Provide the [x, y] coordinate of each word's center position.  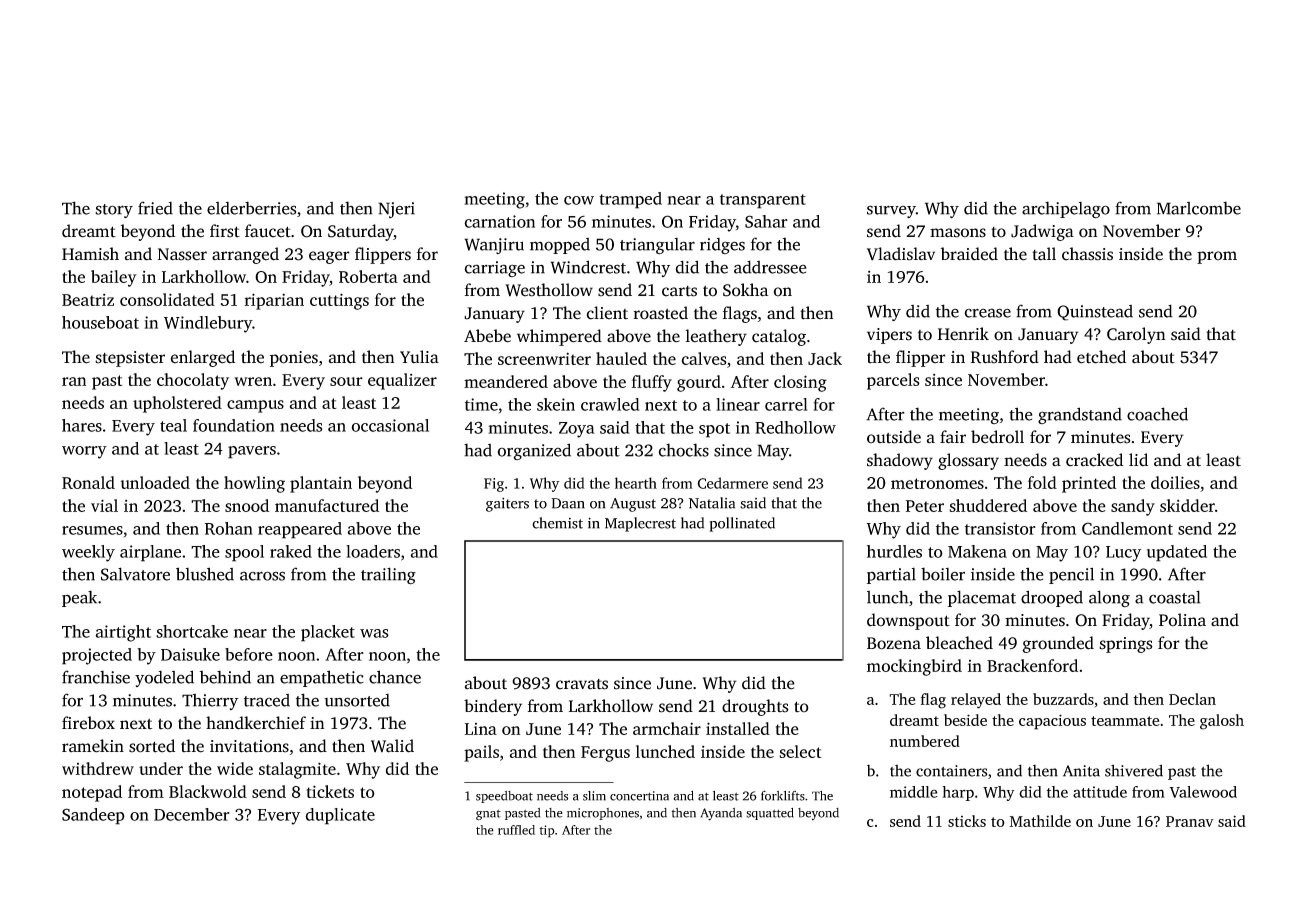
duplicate [340, 816]
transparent [763, 201]
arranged [245, 255]
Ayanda [721, 814]
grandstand [1080, 415]
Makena [977, 551]
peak [79, 598]
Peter [925, 506]
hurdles [894, 551]
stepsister [130, 359]
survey [891, 211]
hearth [636, 483]
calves [704, 358]
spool [244, 553]
